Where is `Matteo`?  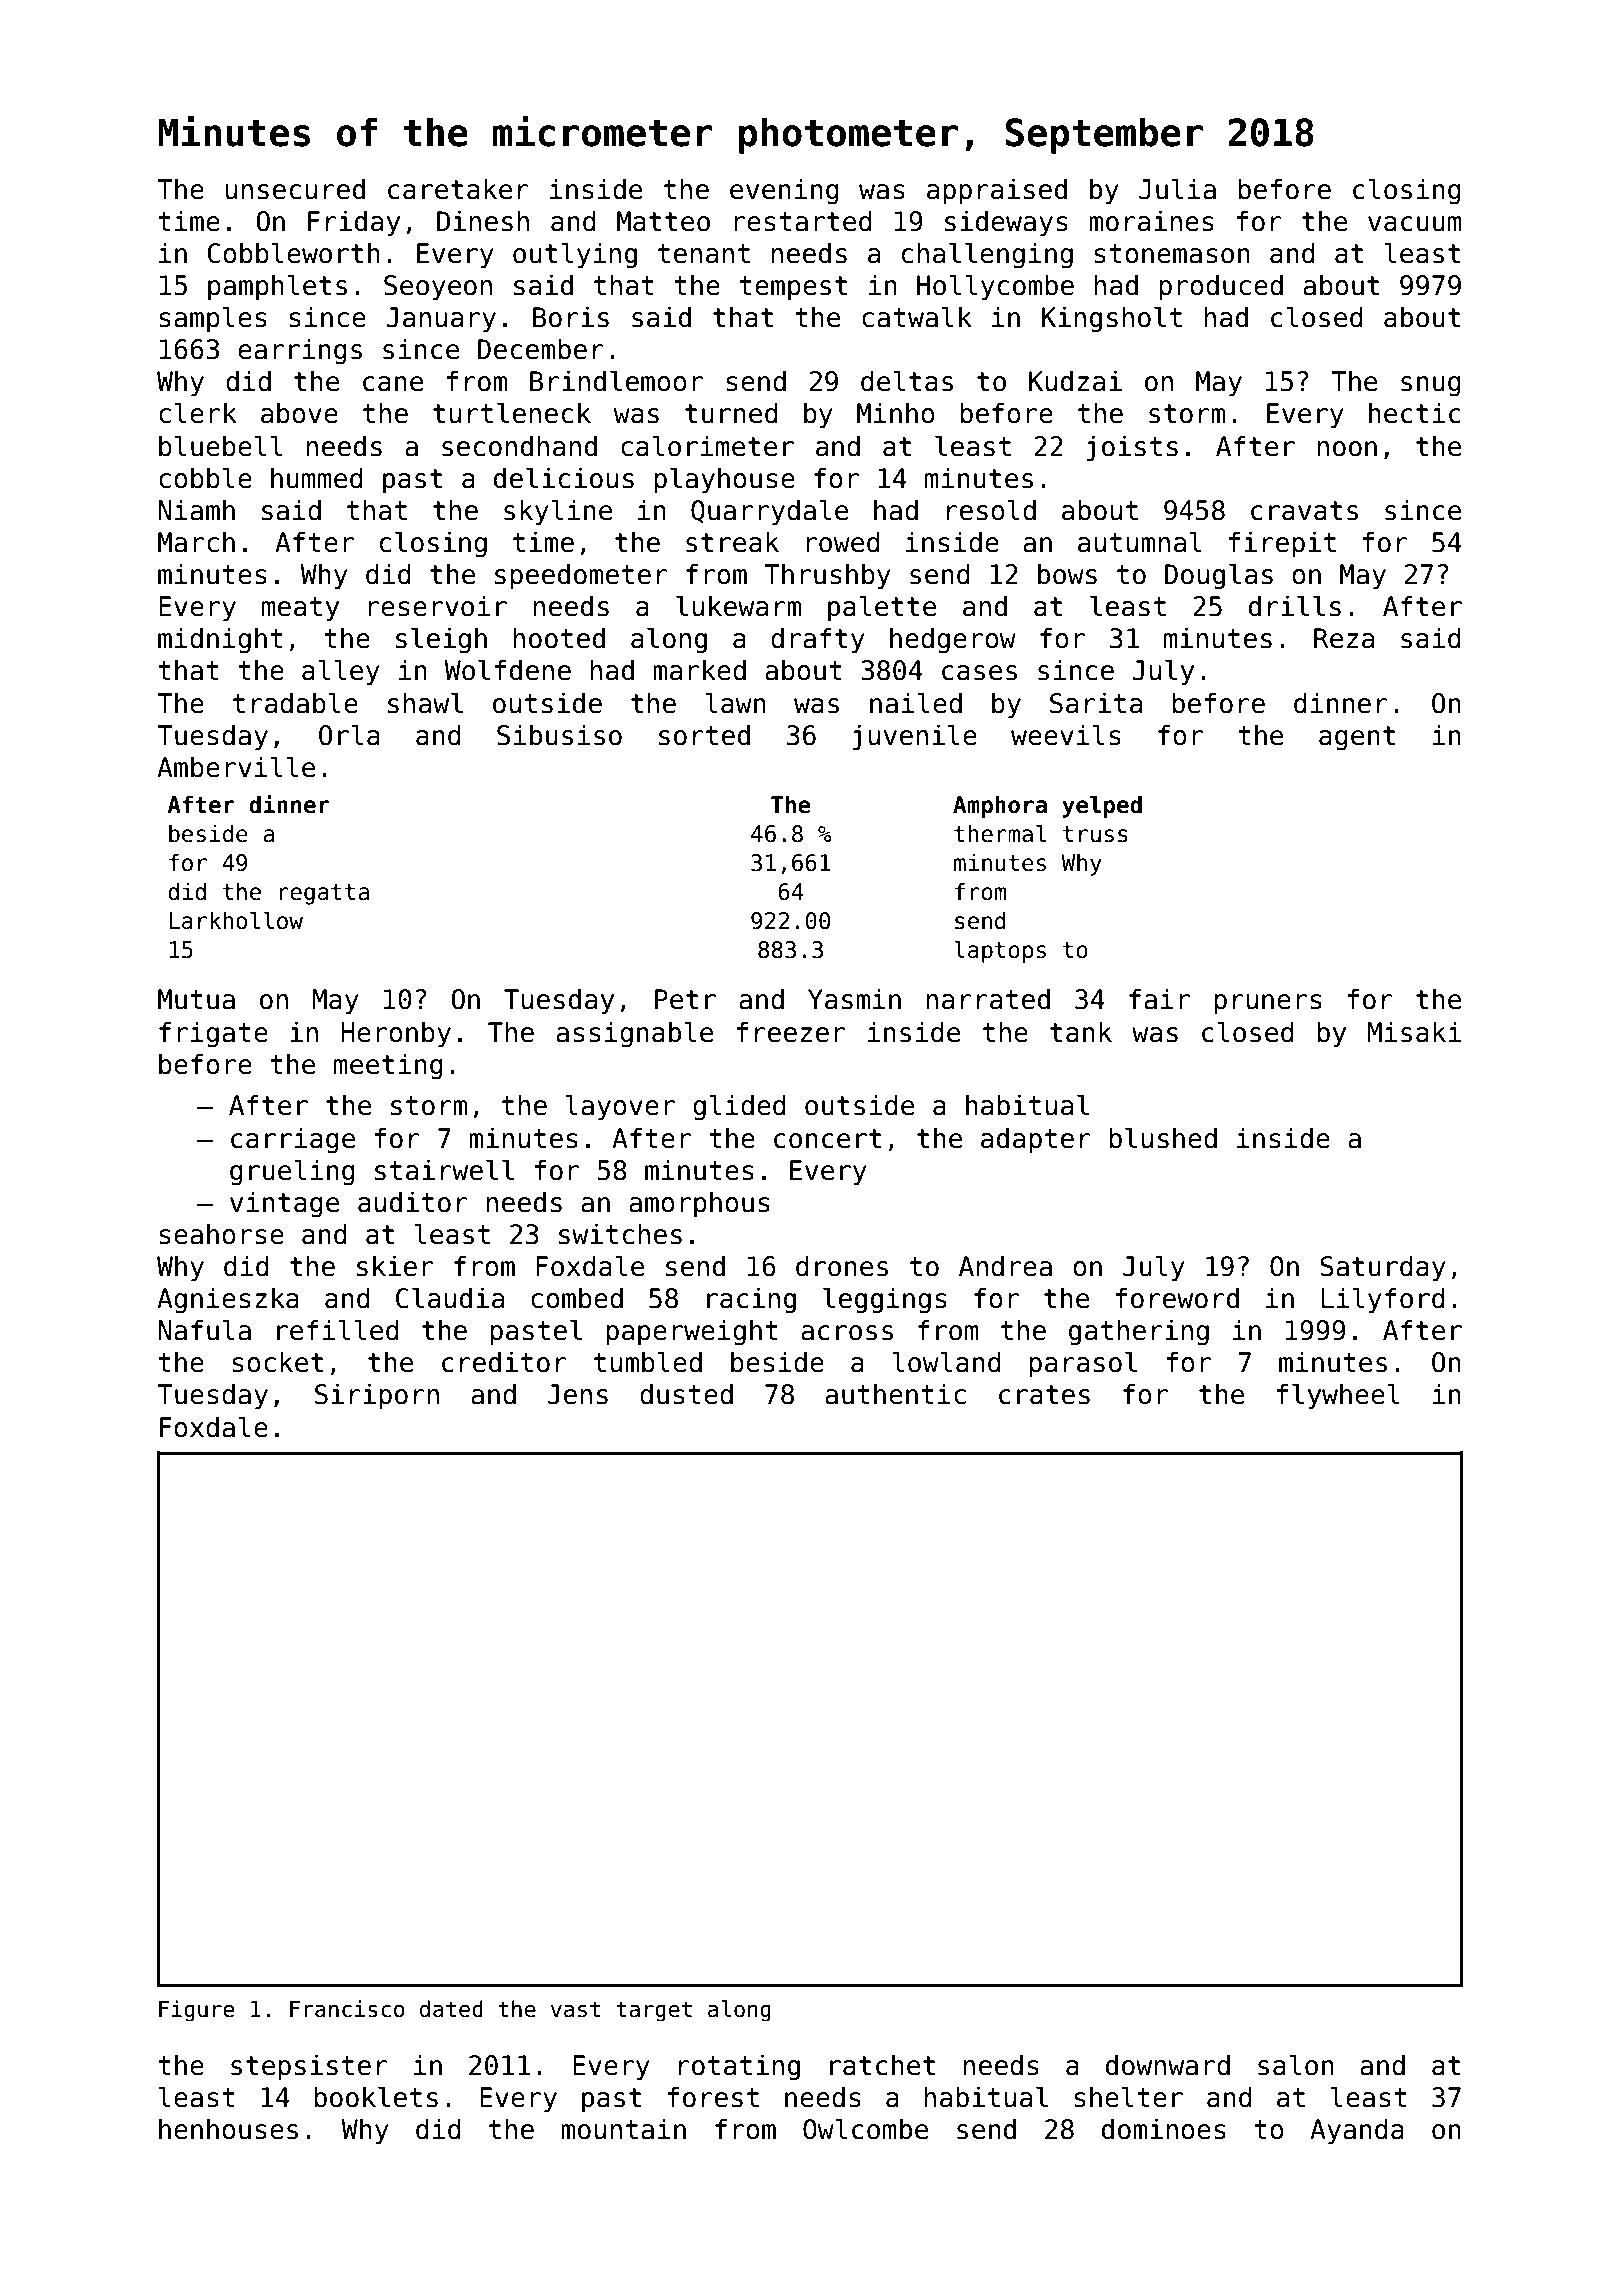
Matteo is located at coordinates (663, 221).
